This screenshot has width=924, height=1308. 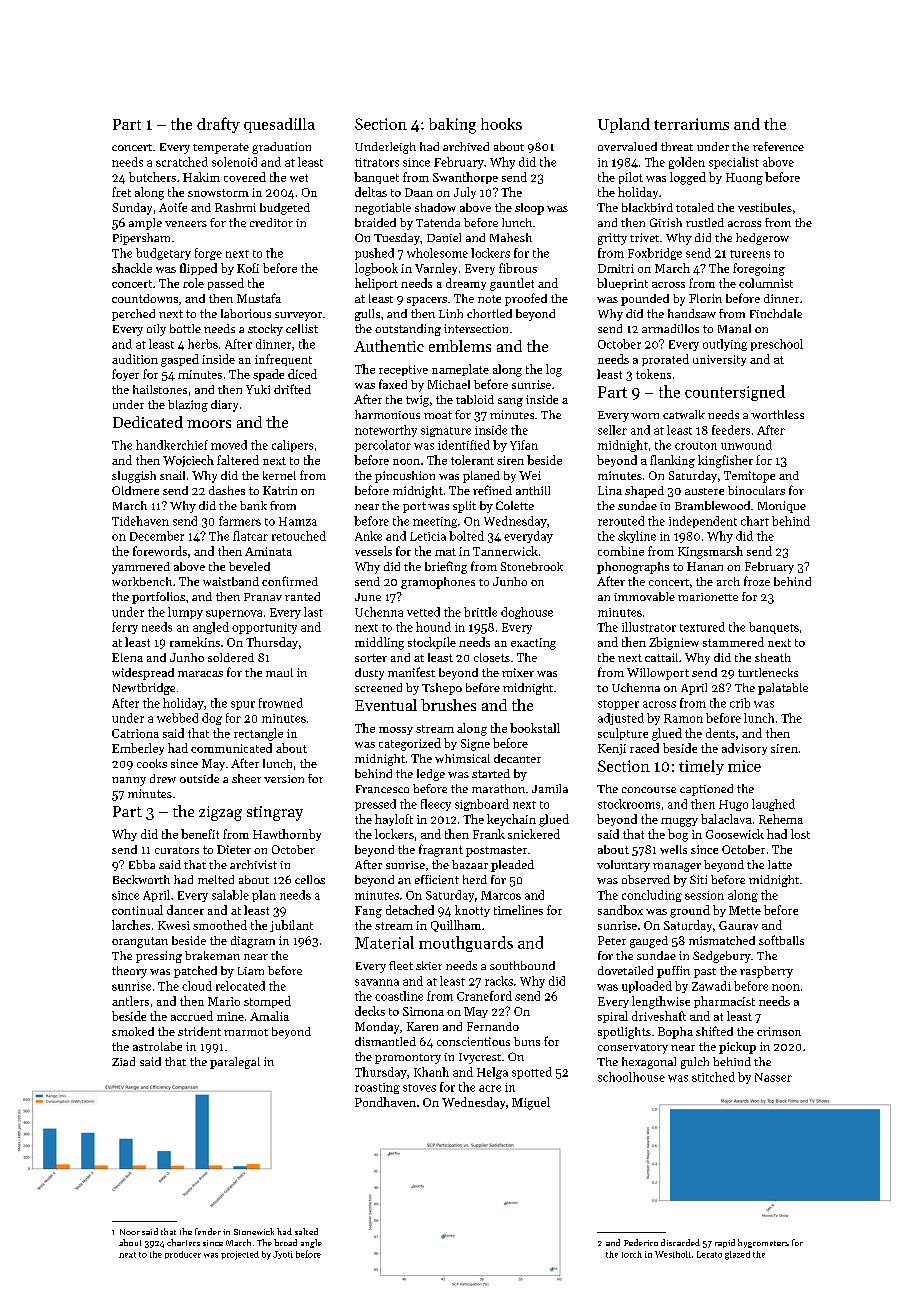 I want to click on identified, so click(x=464, y=445).
